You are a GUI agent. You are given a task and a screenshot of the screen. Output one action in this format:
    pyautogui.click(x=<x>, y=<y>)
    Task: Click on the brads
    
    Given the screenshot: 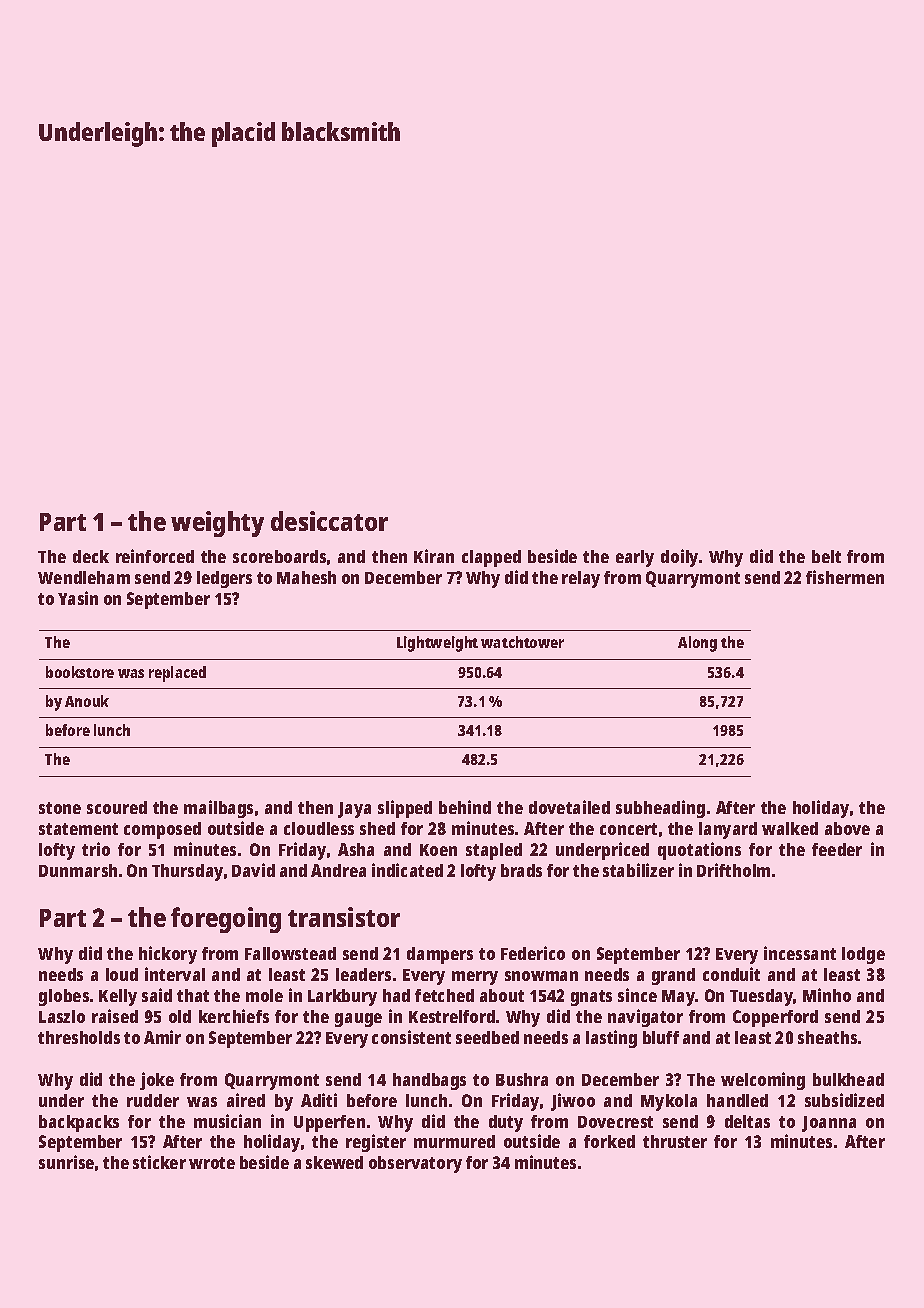 What is the action you would take?
    pyautogui.click(x=521, y=870)
